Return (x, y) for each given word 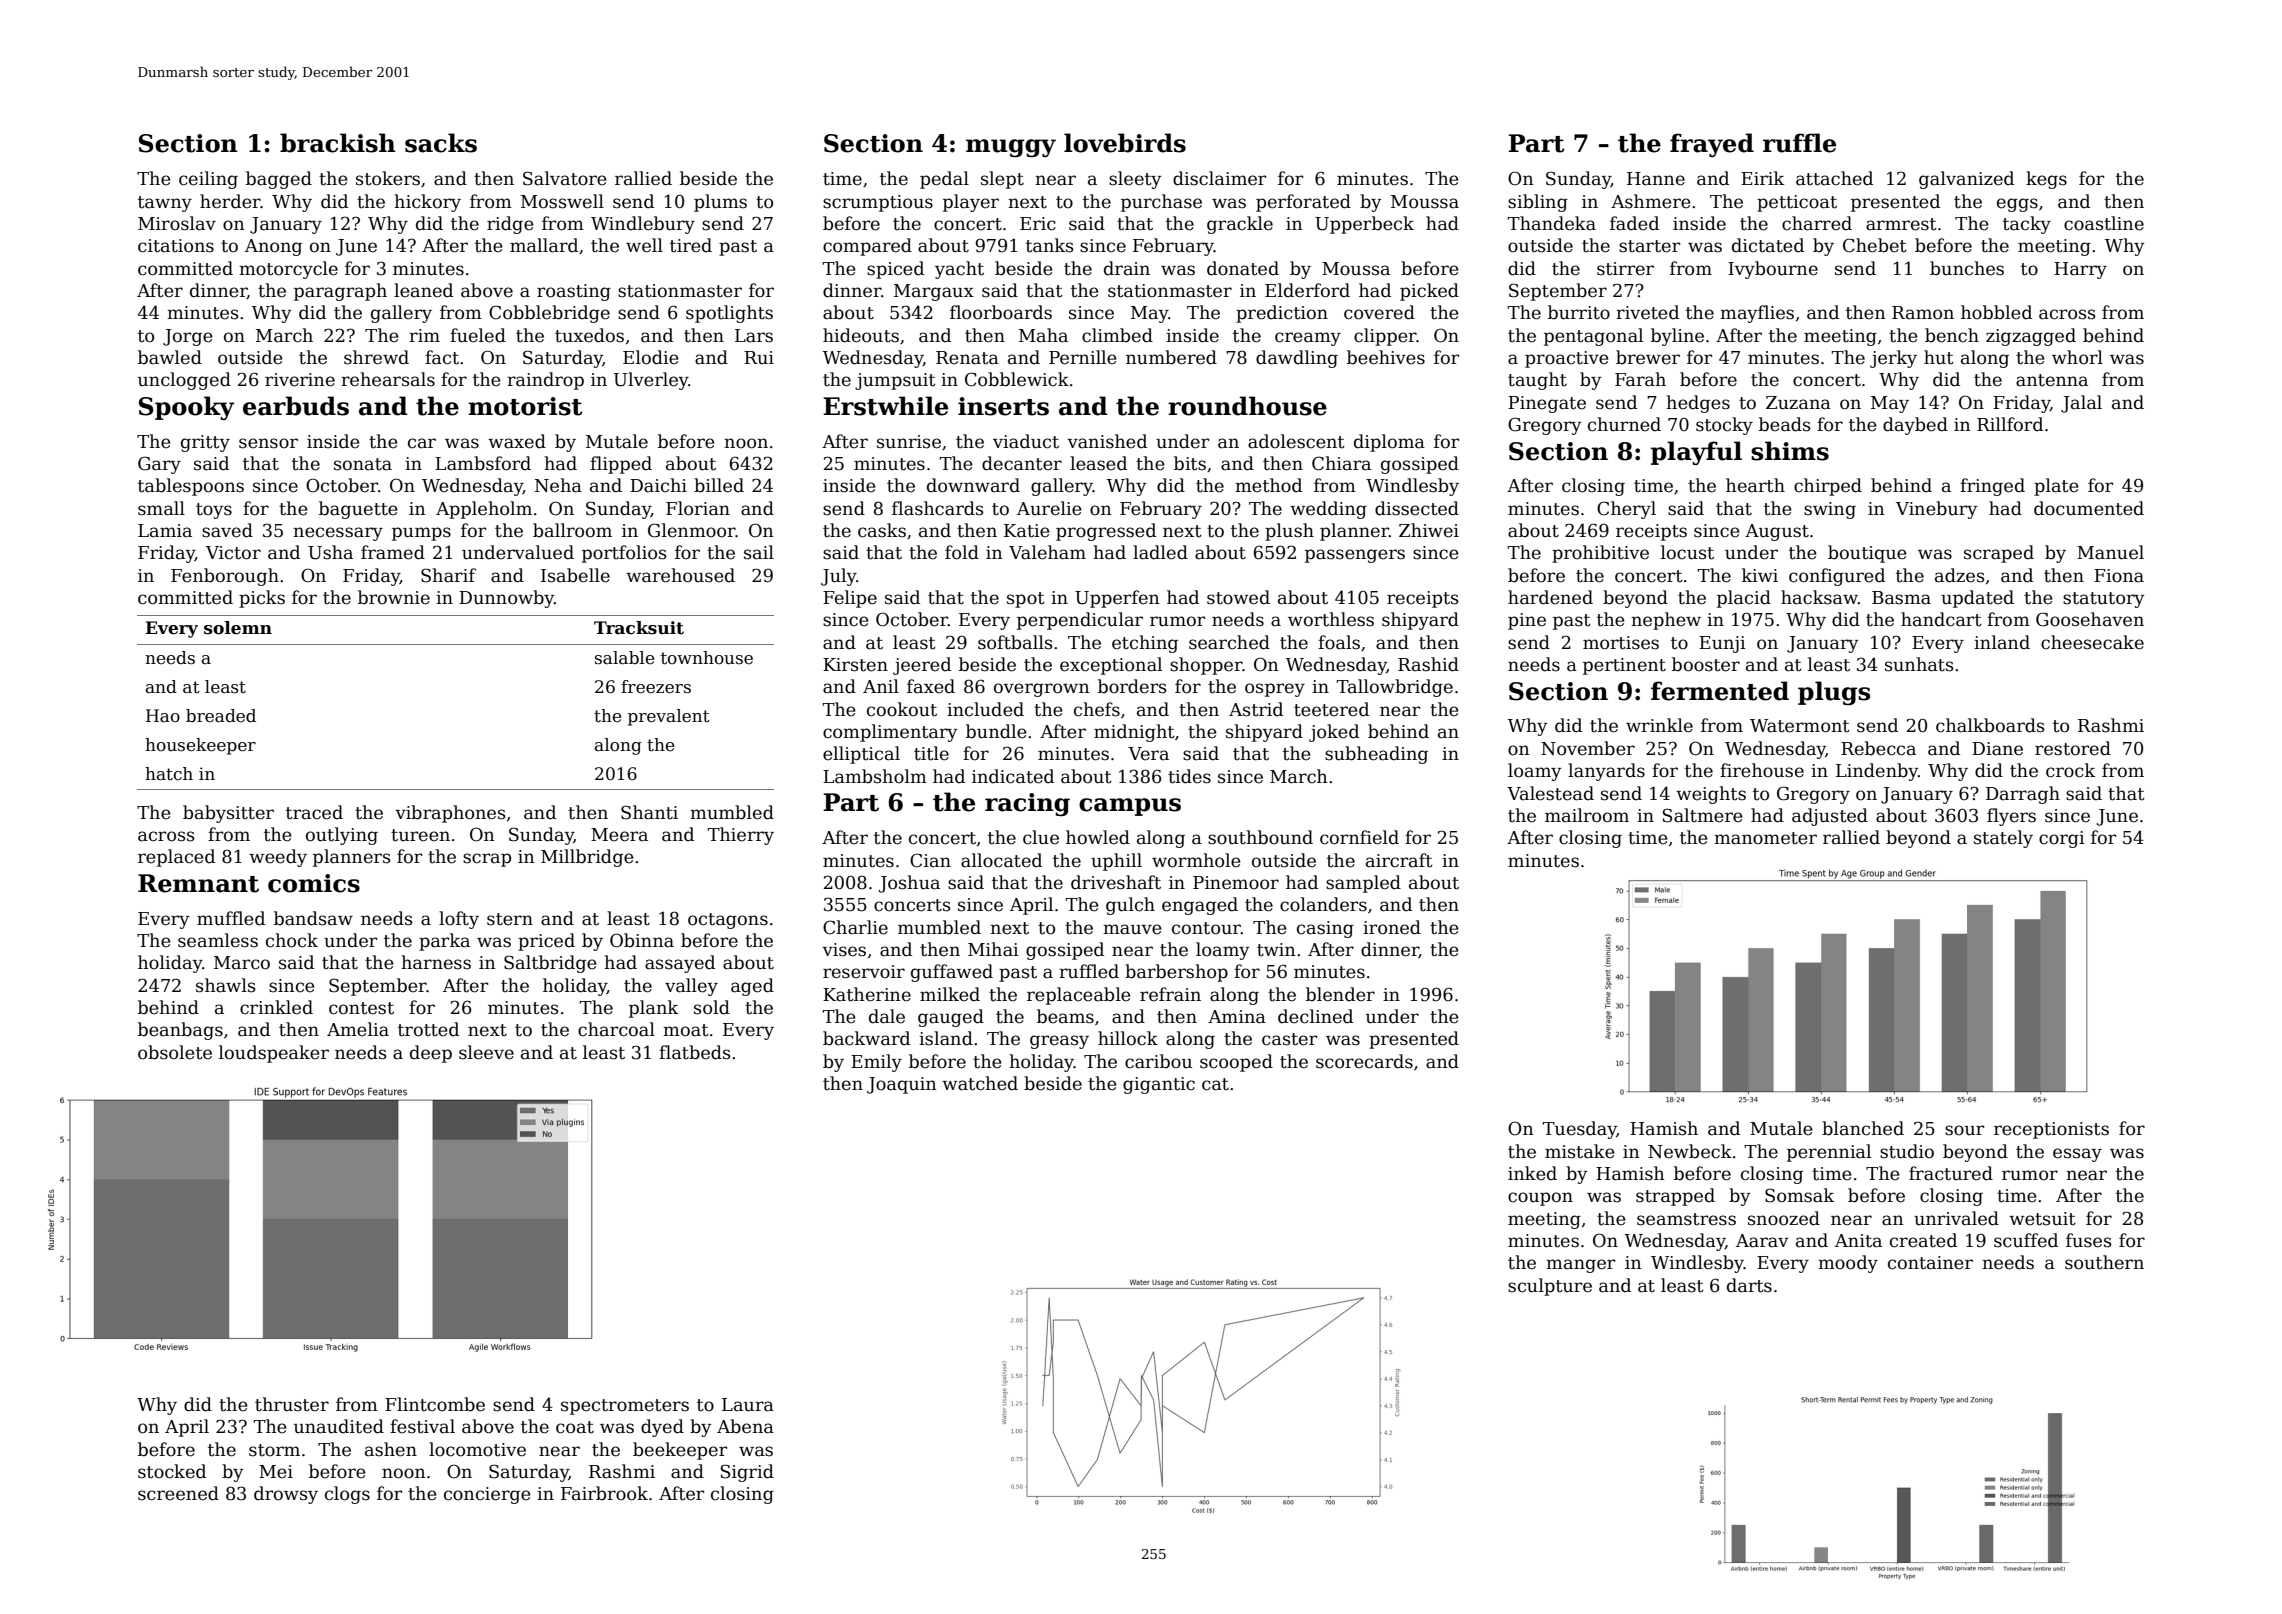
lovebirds (1125, 143)
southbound (1260, 837)
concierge (487, 1495)
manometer (1765, 838)
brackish (338, 143)
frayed (1712, 145)
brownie (394, 597)
